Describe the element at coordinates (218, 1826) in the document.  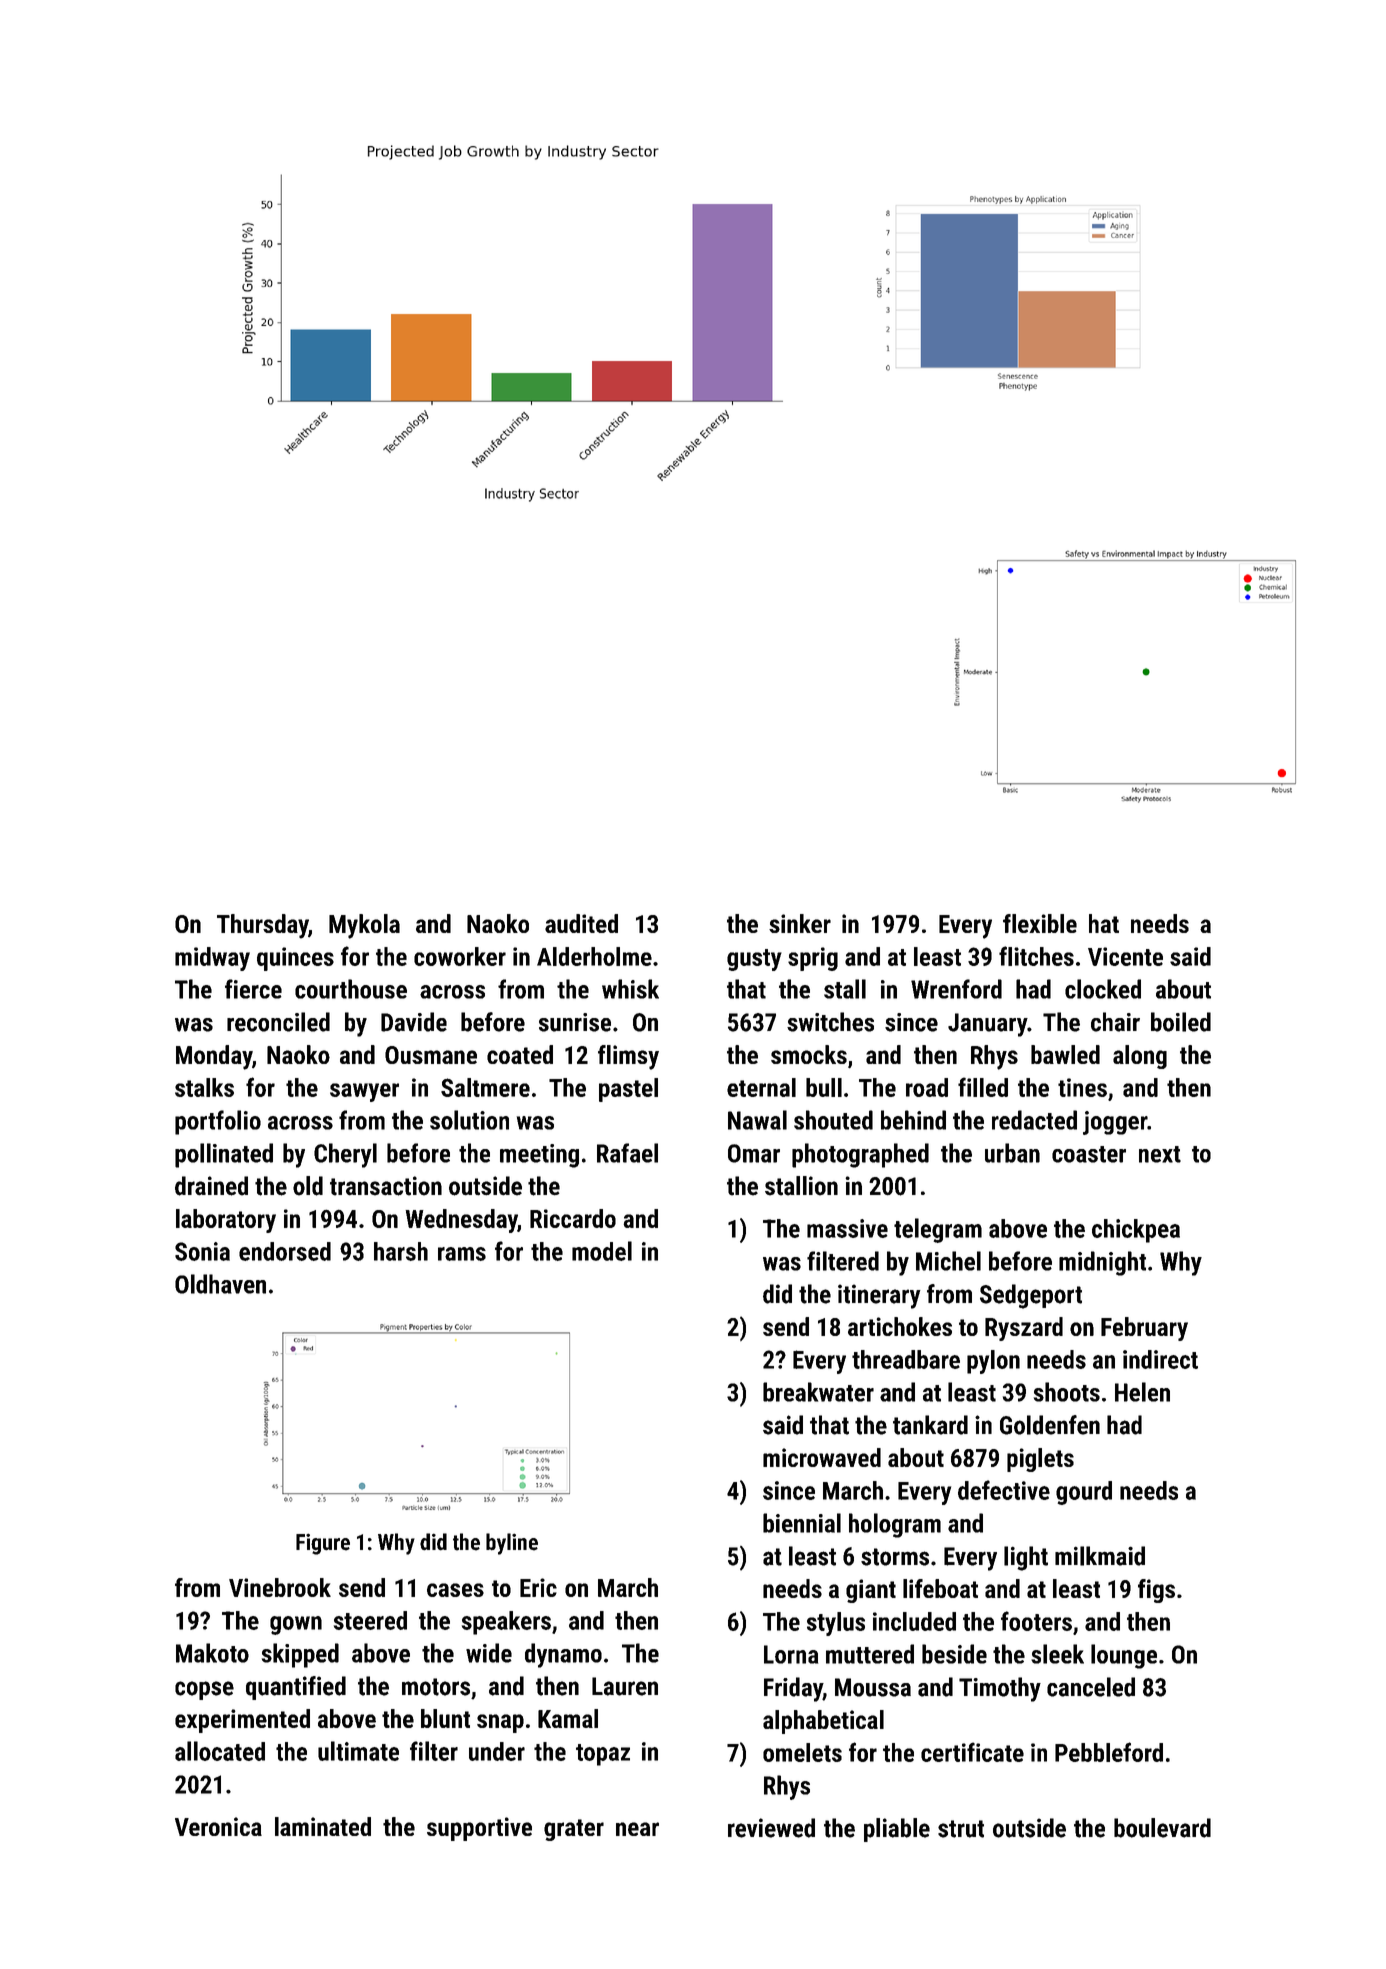
I see `Veronica` at that location.
